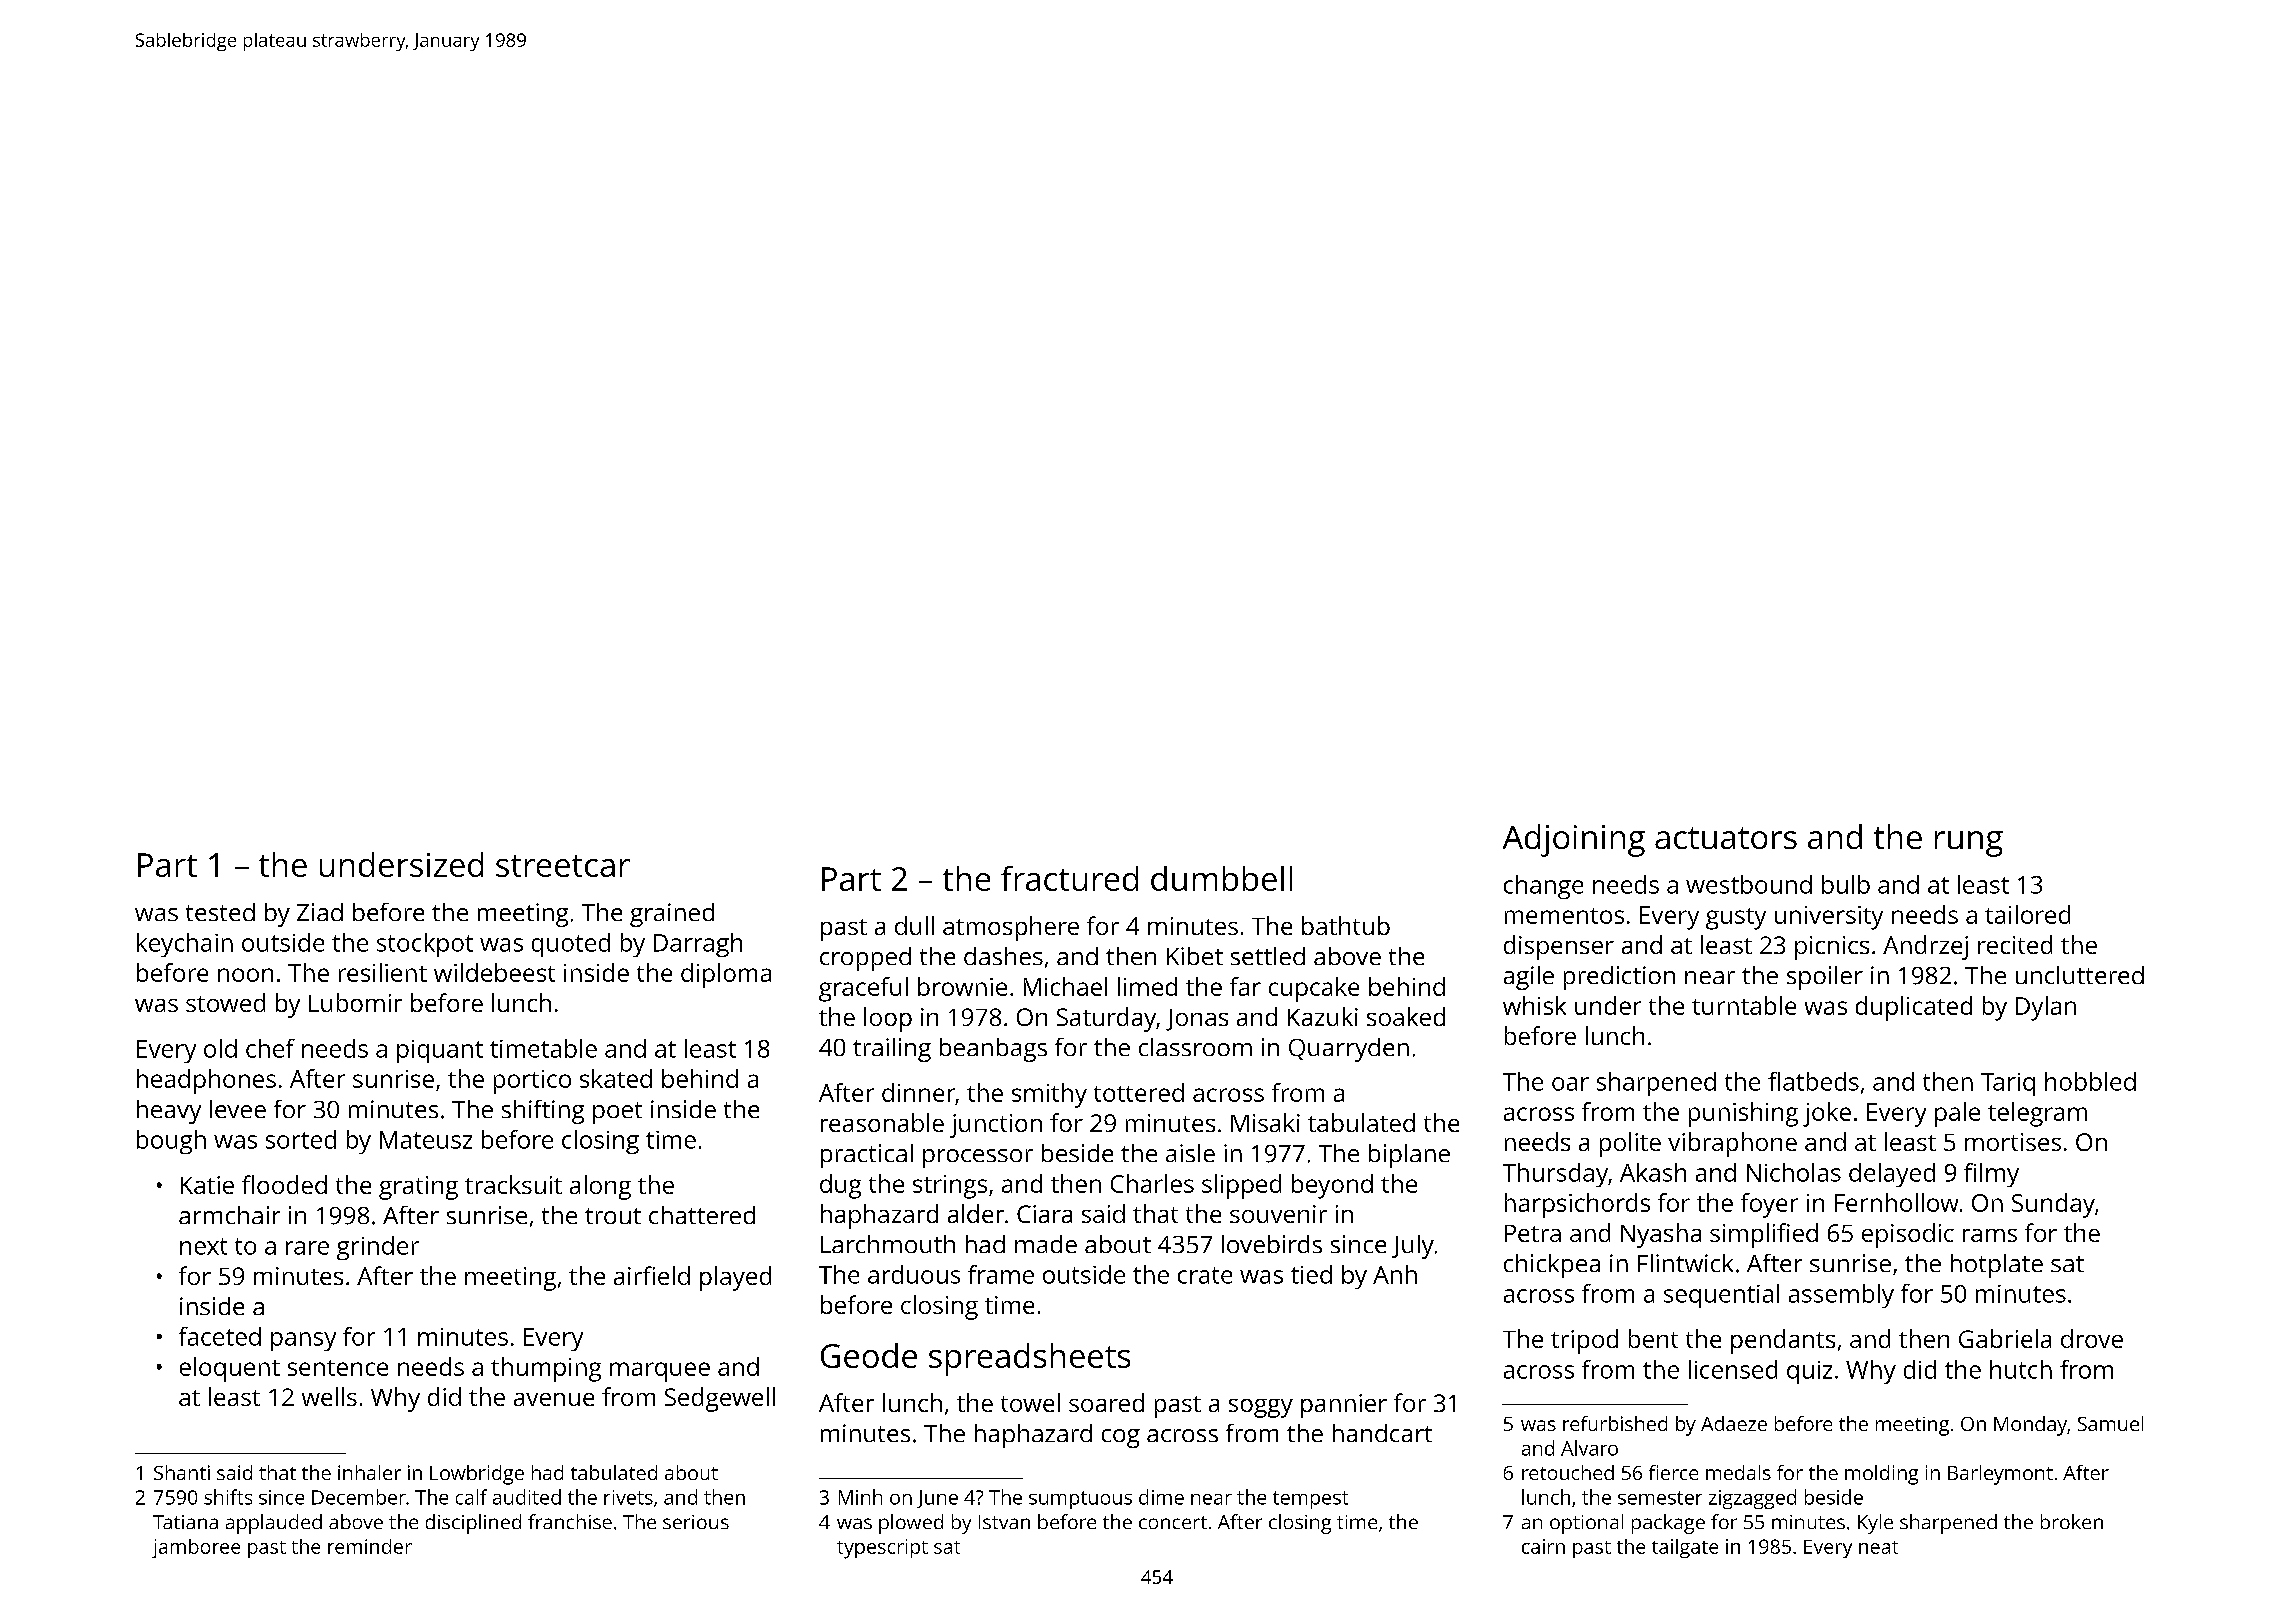  I want to click on uncluttered, so click(2080, 975).
